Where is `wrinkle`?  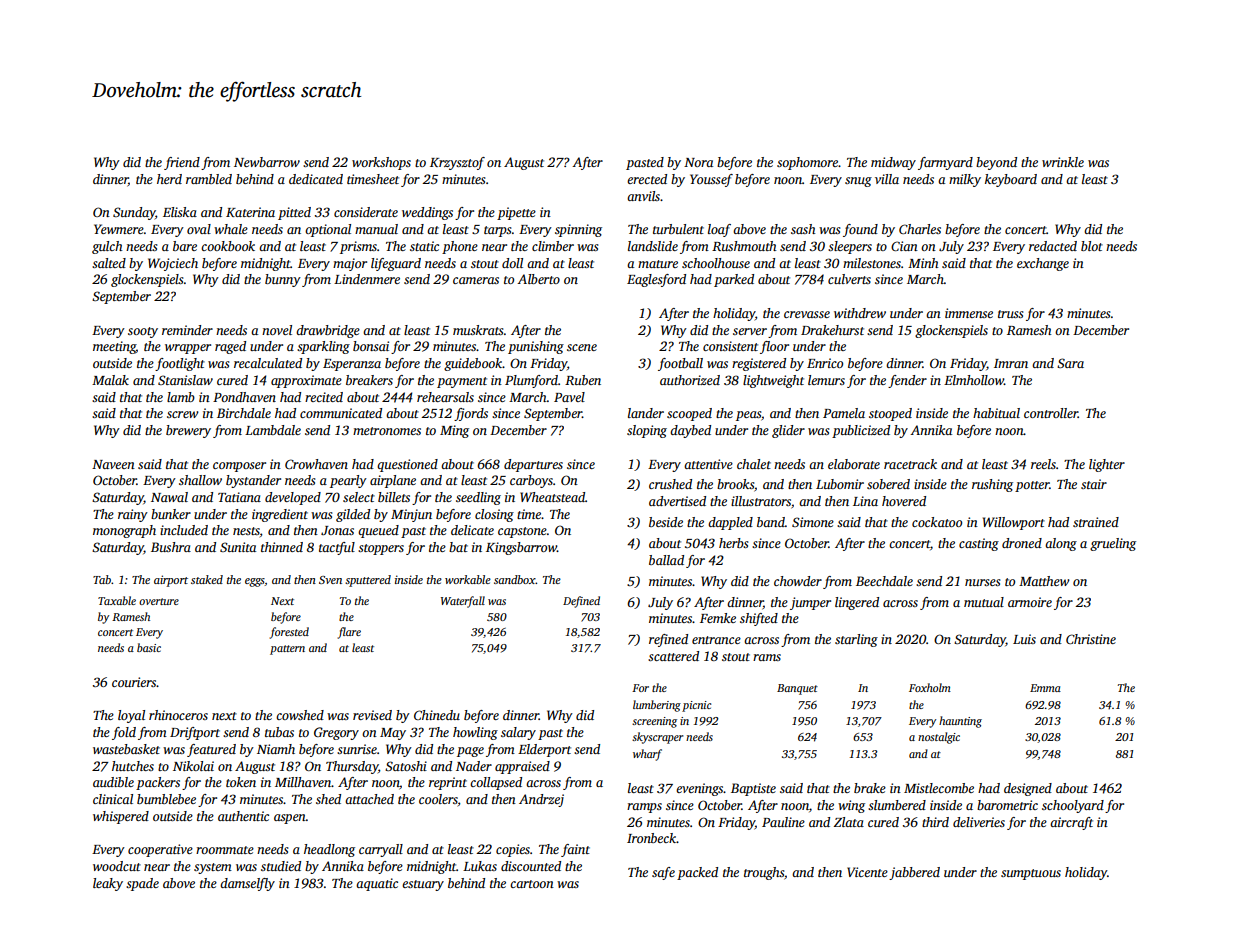 wrinkle is located at coordinates (1063, 162).
